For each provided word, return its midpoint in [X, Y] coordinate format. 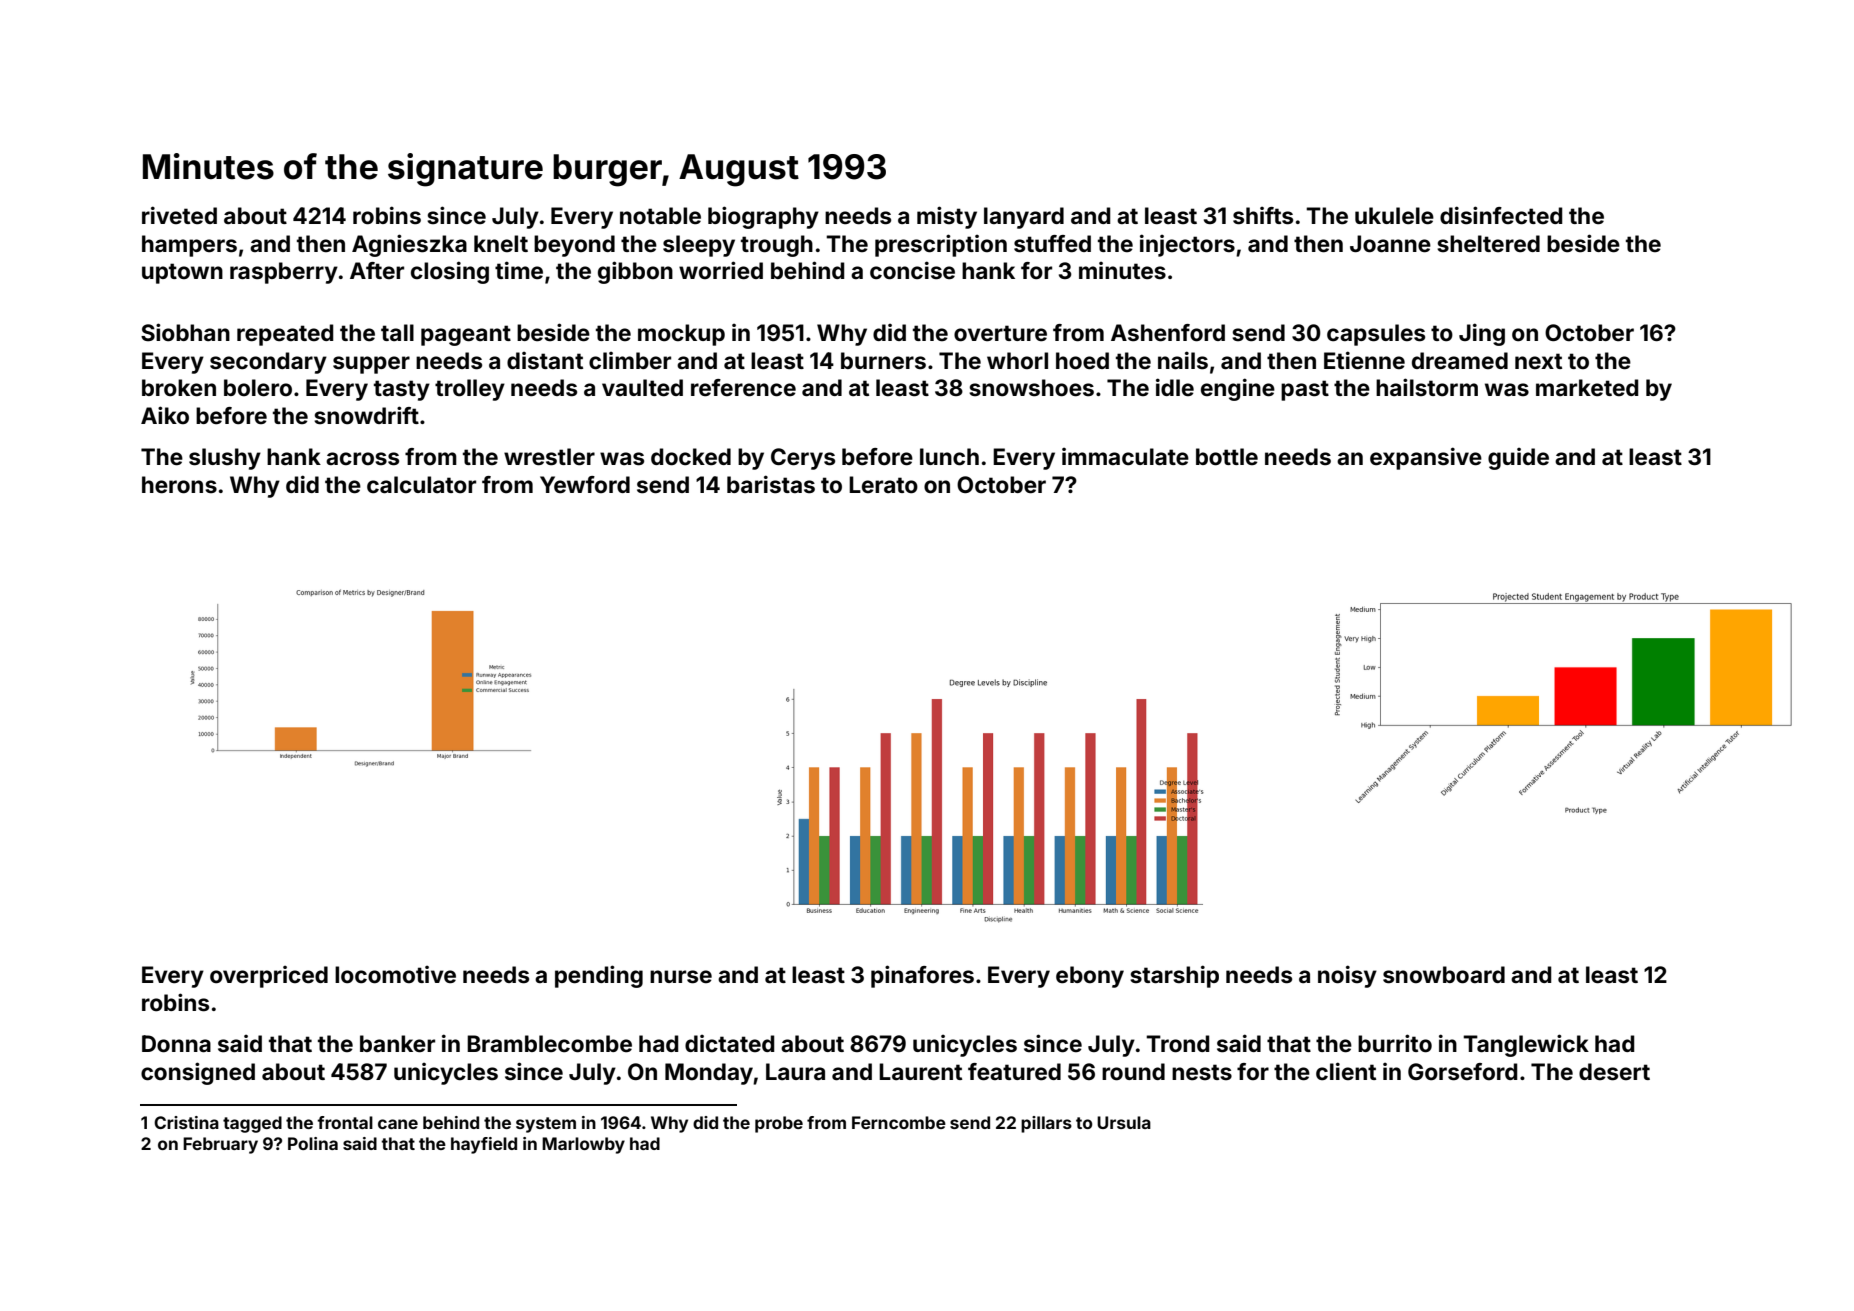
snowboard [1444, 975]
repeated [285, 335]
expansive [1426, 458]
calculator [421, 485]
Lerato [883, 485]
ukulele [1394, 216]
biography [763, 217]
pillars [1046, 1124]
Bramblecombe [549, 1044]
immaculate [1125, 457]
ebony [1090, 977]
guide [1518, 459]
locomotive [395, 975]
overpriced [269, 977]
